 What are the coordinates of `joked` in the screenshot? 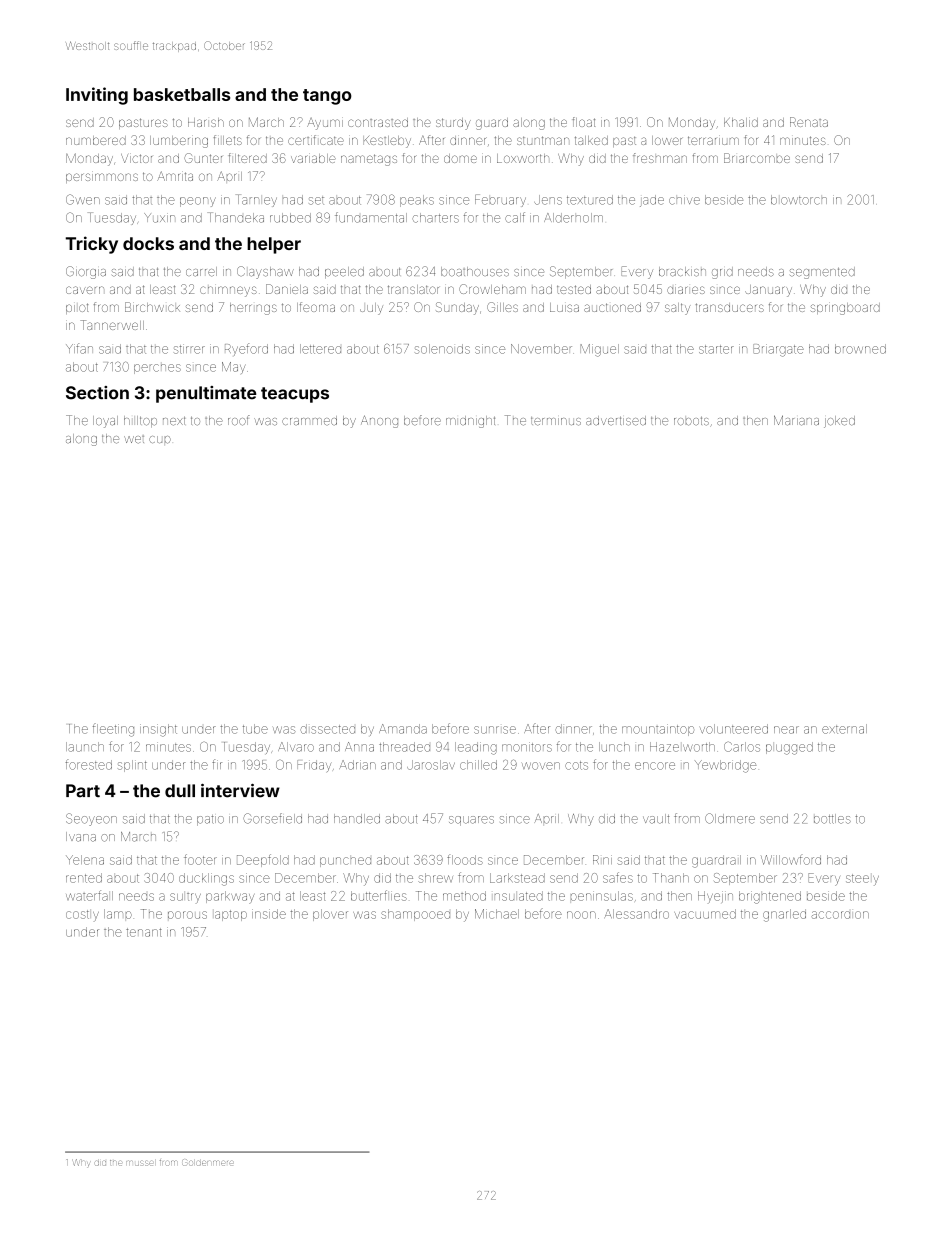 It's located at (839, 422).
